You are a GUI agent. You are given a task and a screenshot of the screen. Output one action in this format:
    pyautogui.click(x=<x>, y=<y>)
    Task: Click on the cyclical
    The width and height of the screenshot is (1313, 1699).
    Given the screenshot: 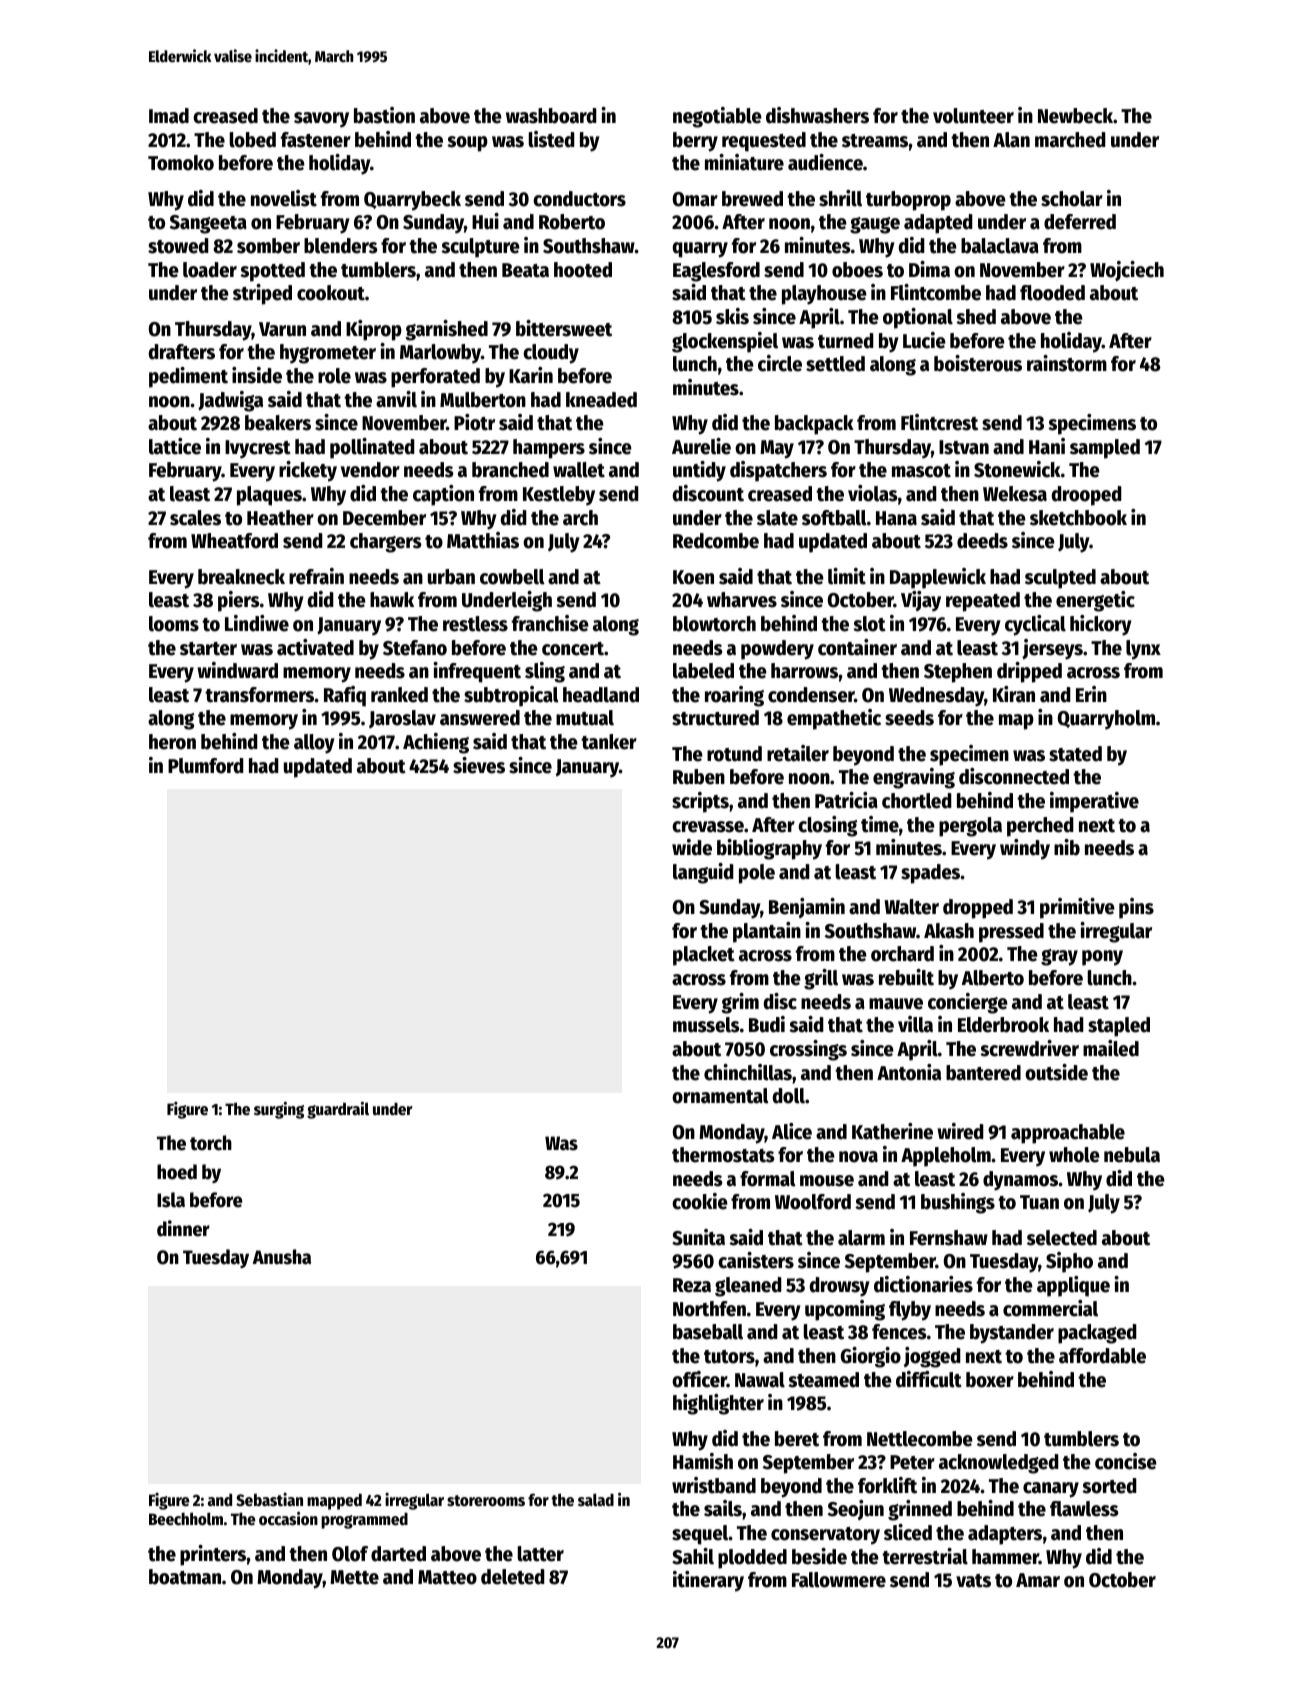 What is the action you would take?
    pyautogui.click(x=1035, y=625)
